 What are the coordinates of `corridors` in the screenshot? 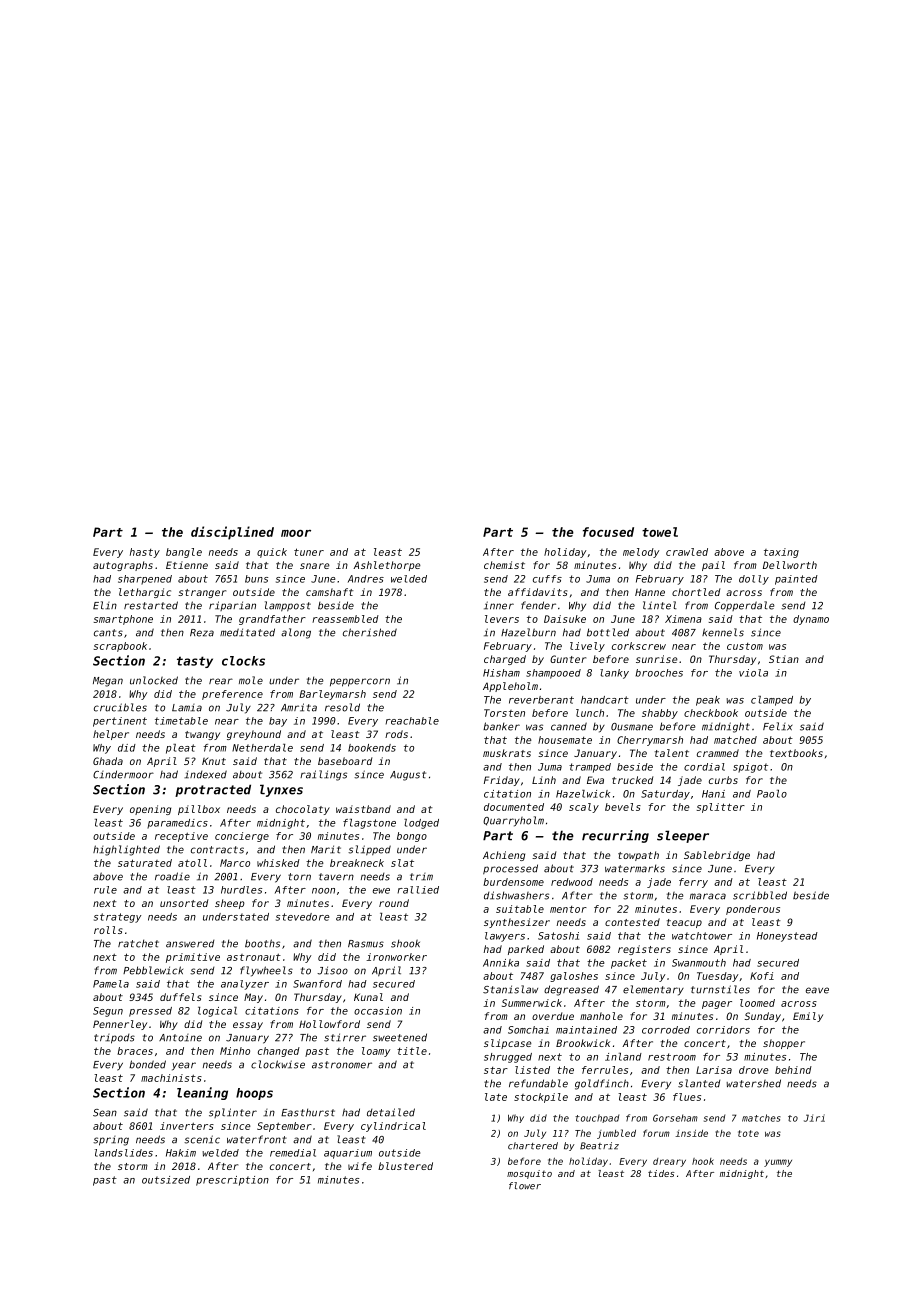 It's located at (723, 1030).
